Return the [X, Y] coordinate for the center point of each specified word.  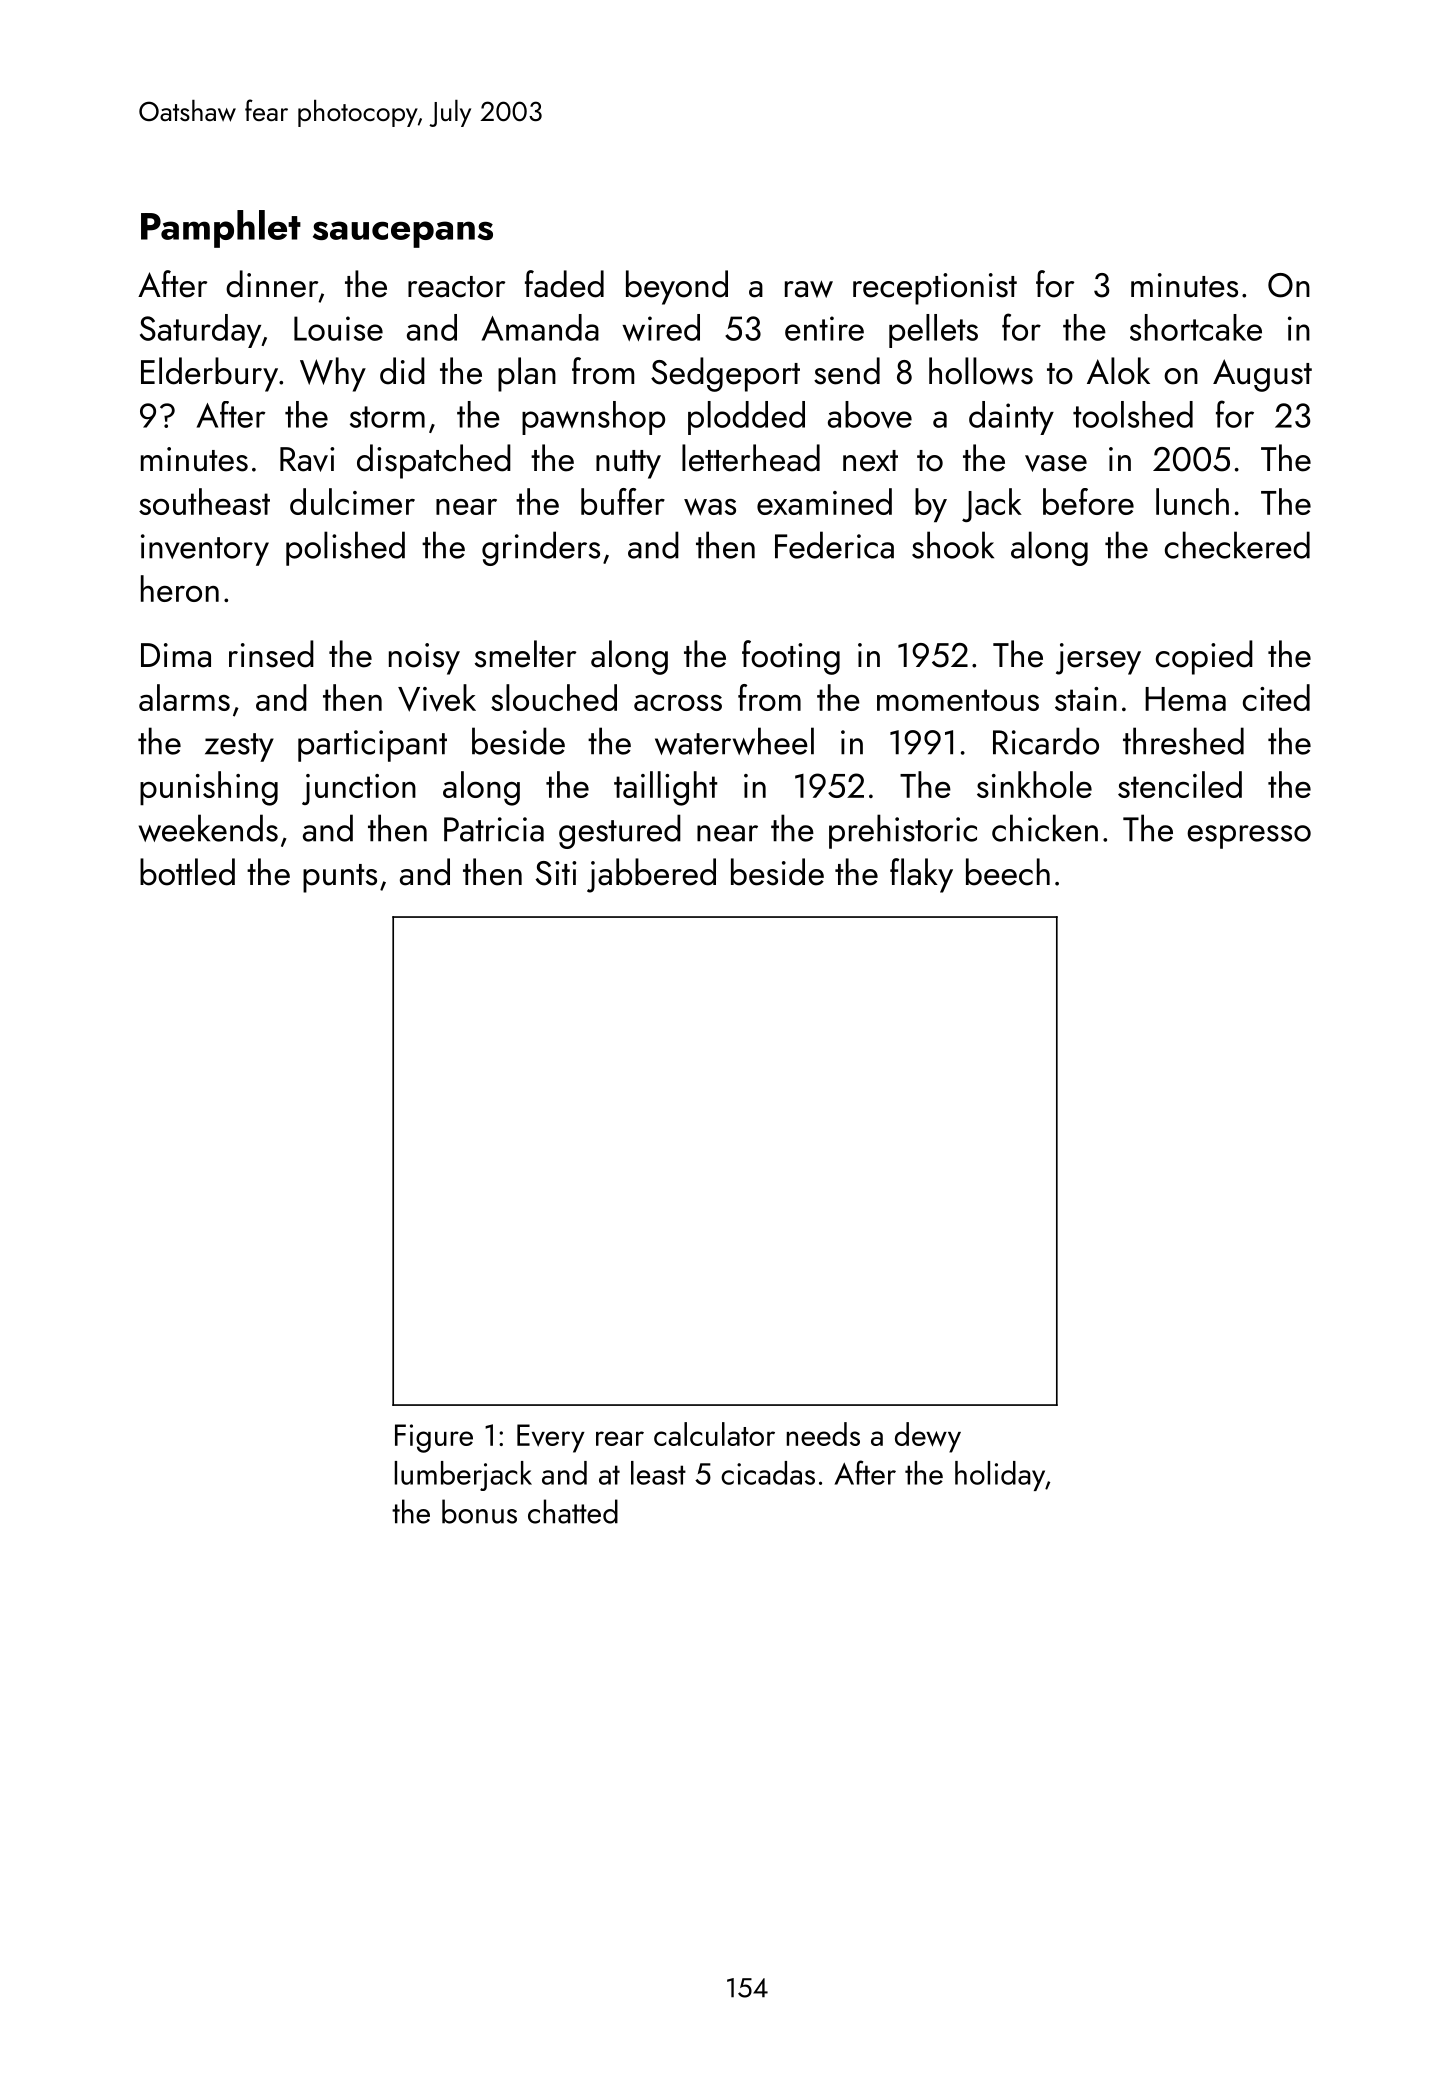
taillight [666, 788]
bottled [187, 872]
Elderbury [209, 374]
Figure [434, 1438]
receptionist [935, 289]
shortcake [1196, 327]
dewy [928, 1437]
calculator [714, 1434]
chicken [1045, 828]
